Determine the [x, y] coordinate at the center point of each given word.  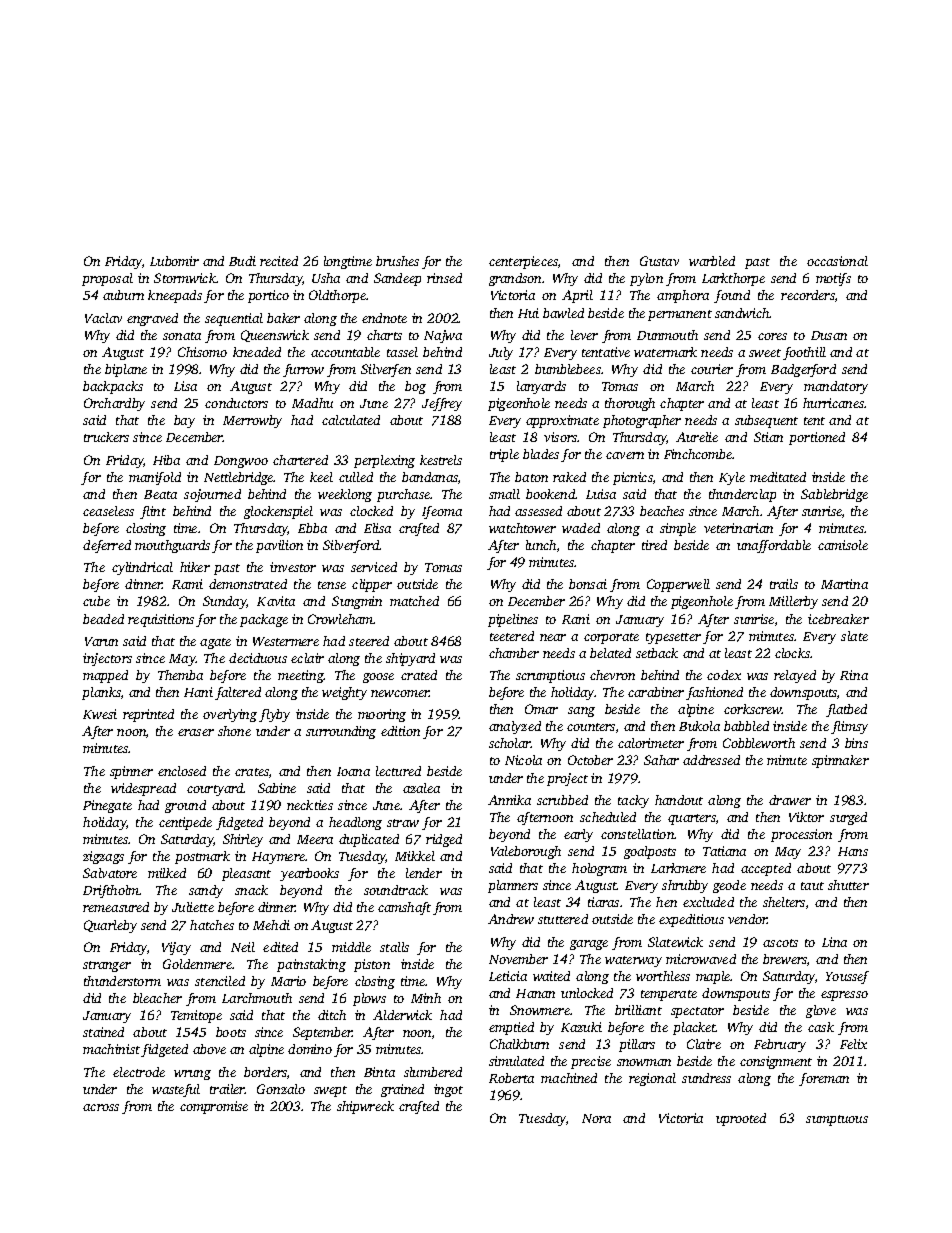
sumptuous [837, 1120]
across [101, 1107]
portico [268, 296]
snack [251, 890]
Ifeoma [442, 512]
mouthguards [172, 546]
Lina [834, 942]
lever [584, 335]
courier [712, 369]
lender [424, 873]
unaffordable [774, 546]
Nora [596, 1118]
